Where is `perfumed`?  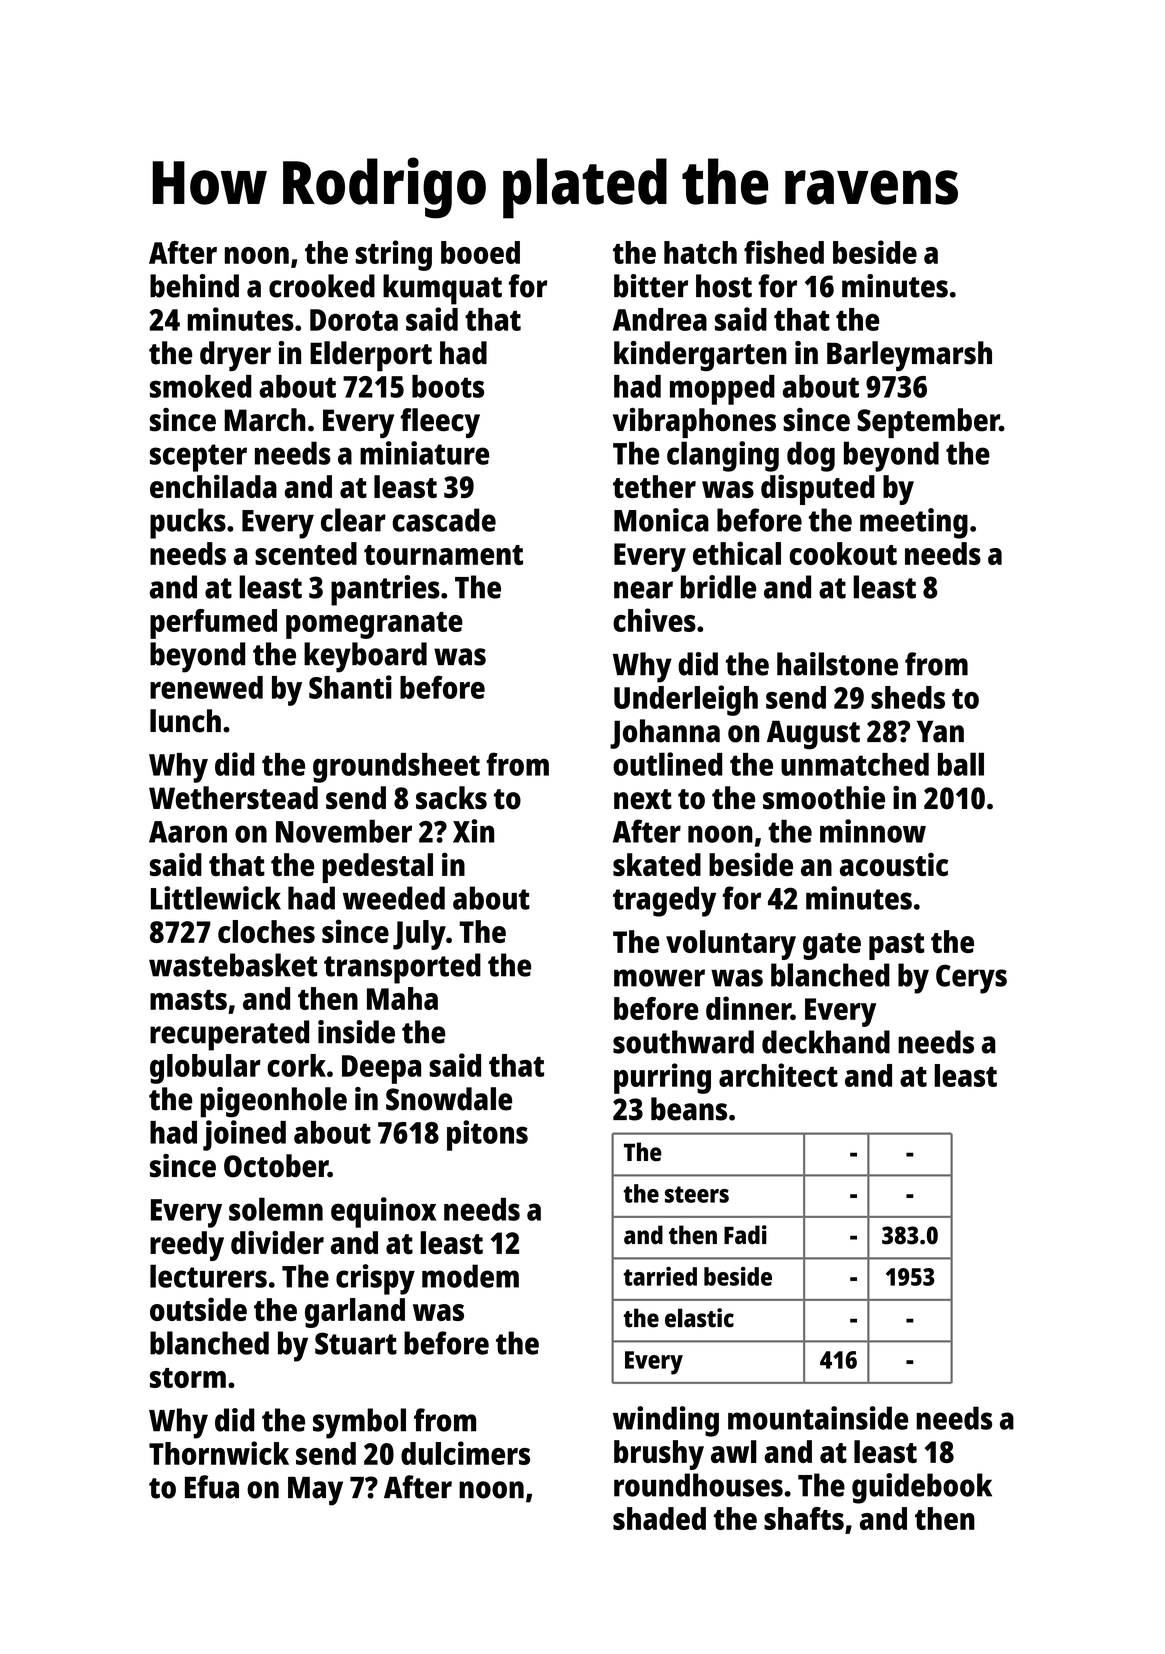 perfumed is located at coordinates (213, 624).
